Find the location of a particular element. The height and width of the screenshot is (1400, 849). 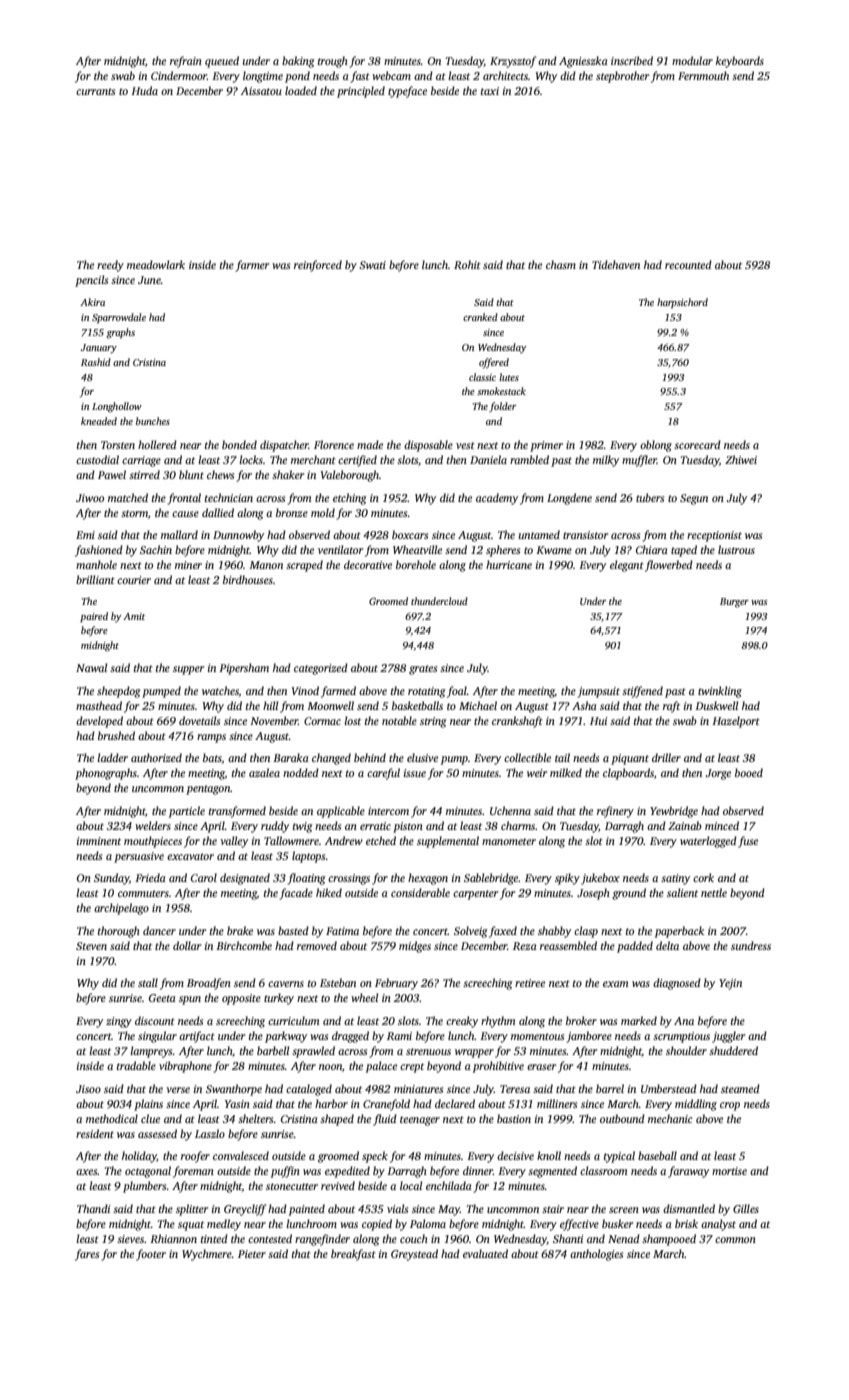

modular is located at coordinates (692, 60).
